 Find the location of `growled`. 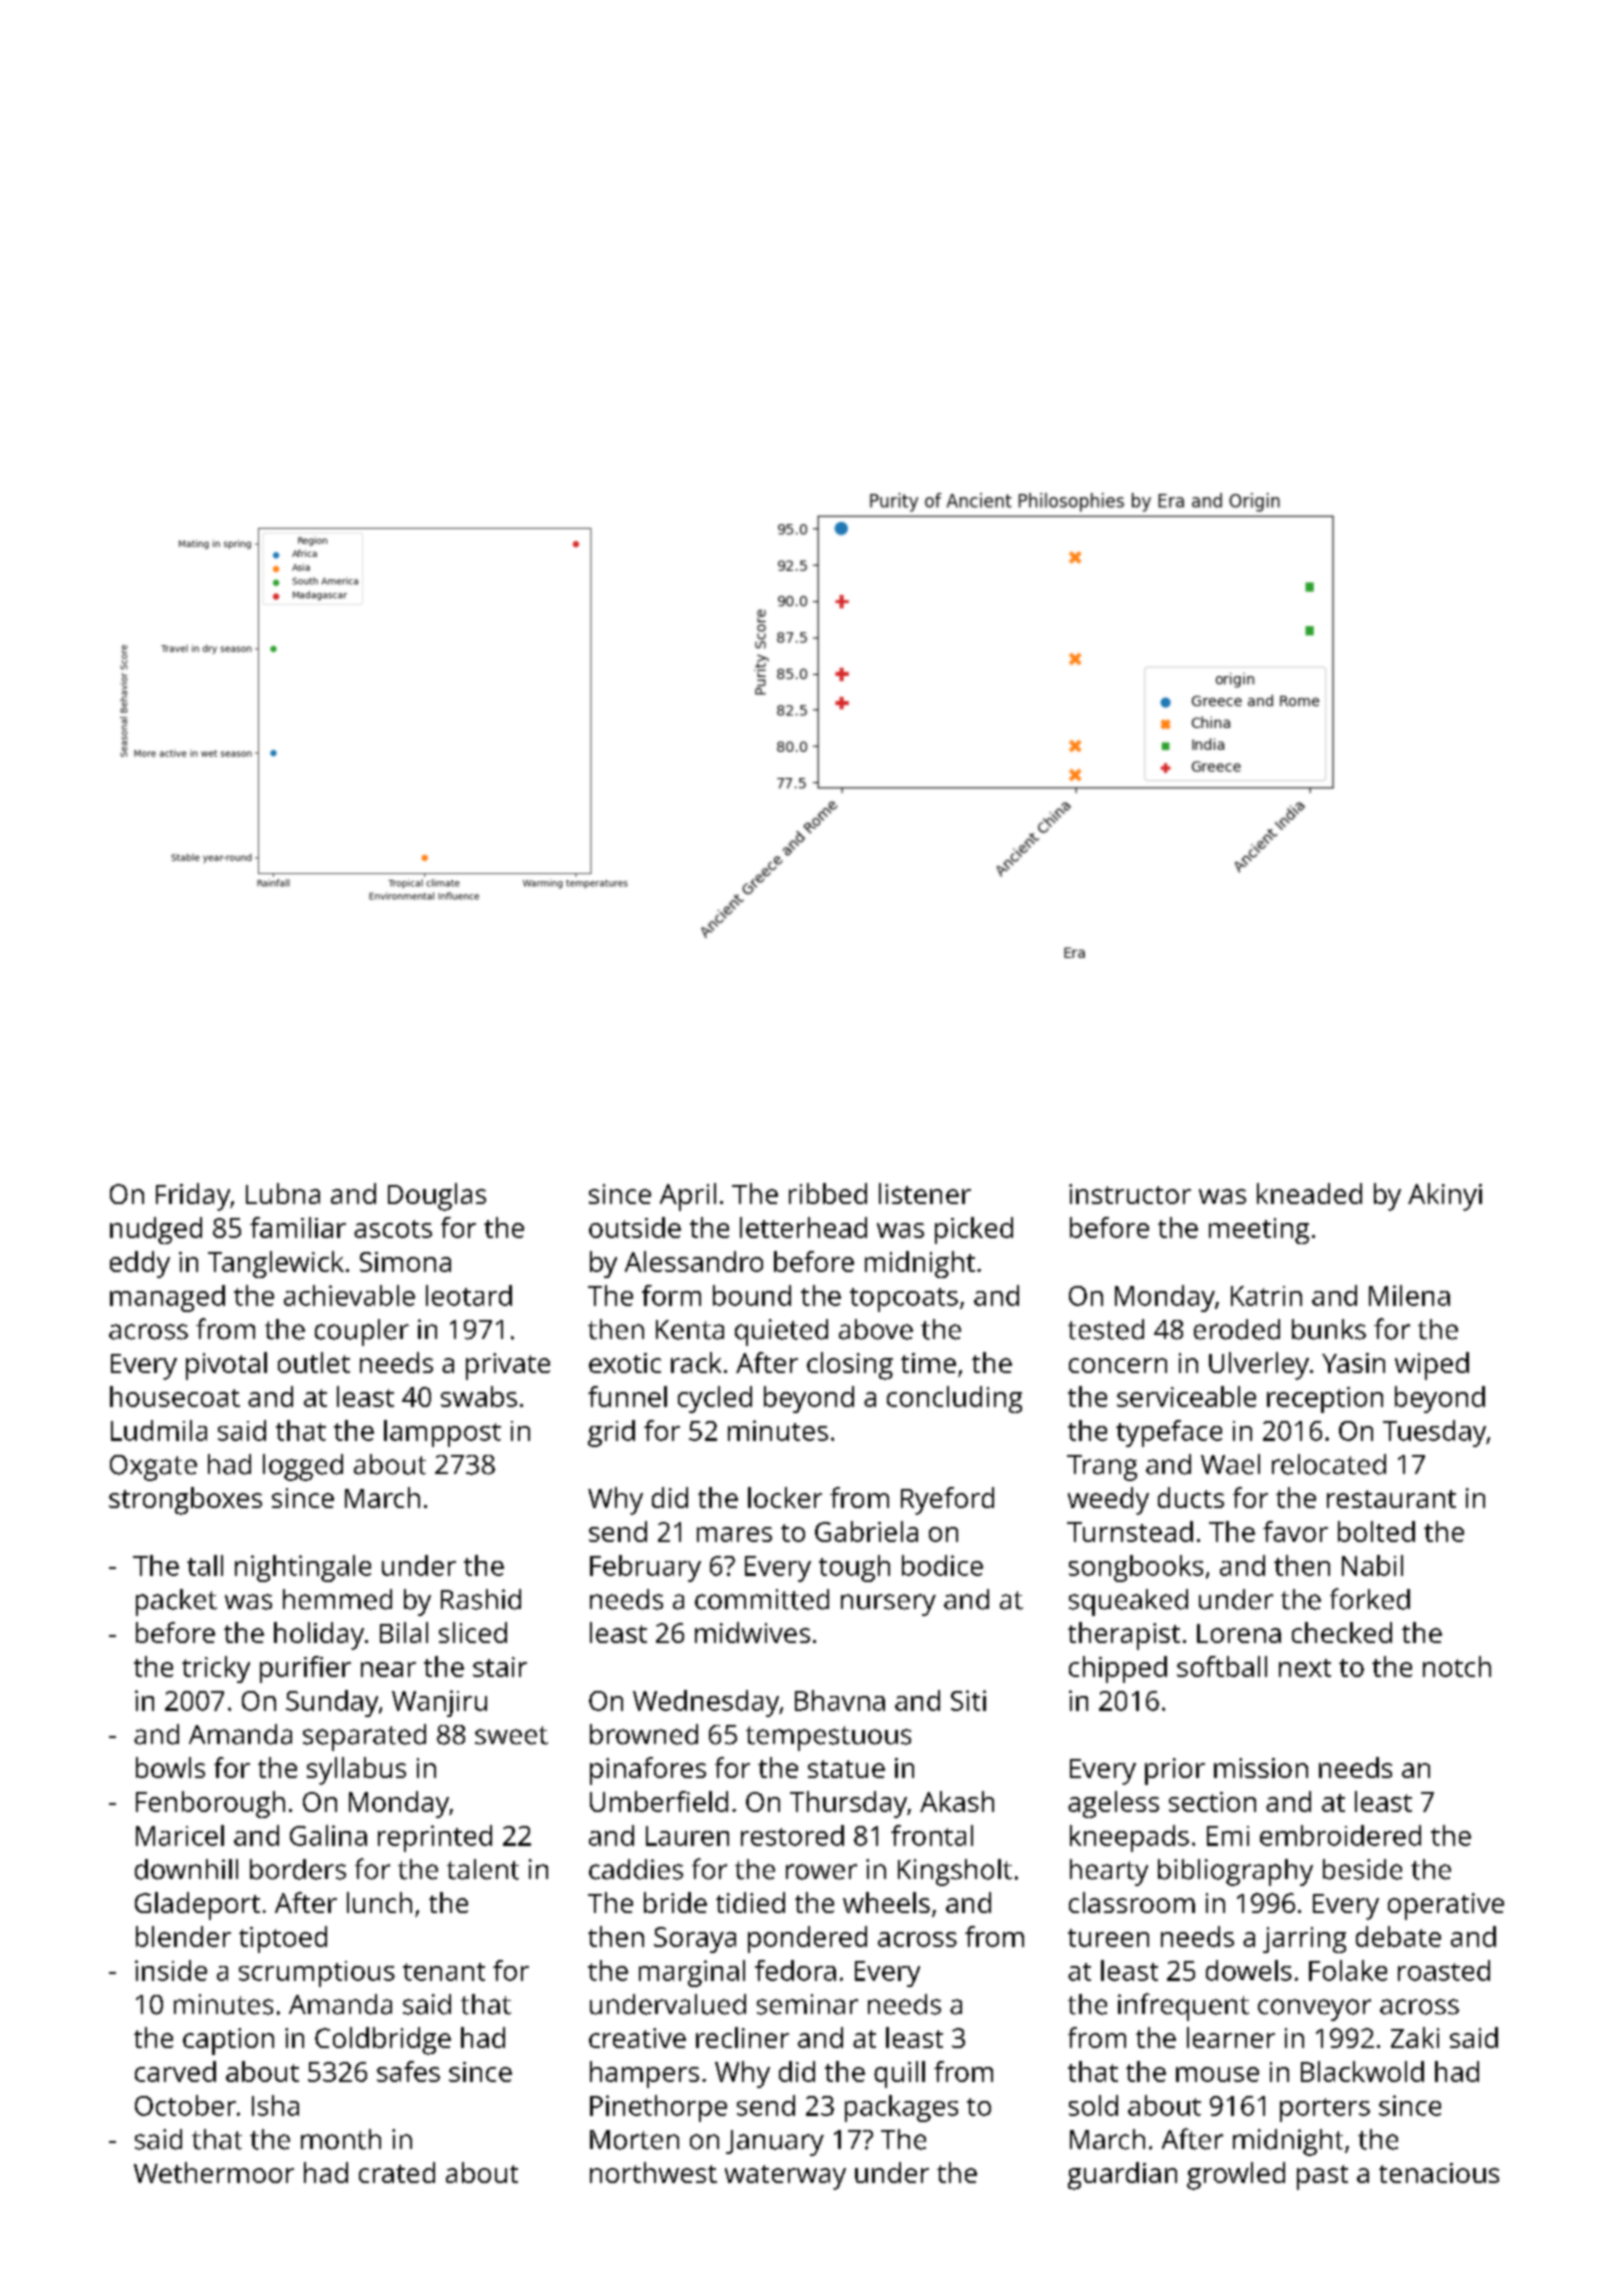

growled is located at coordinates (1236, 2176).
